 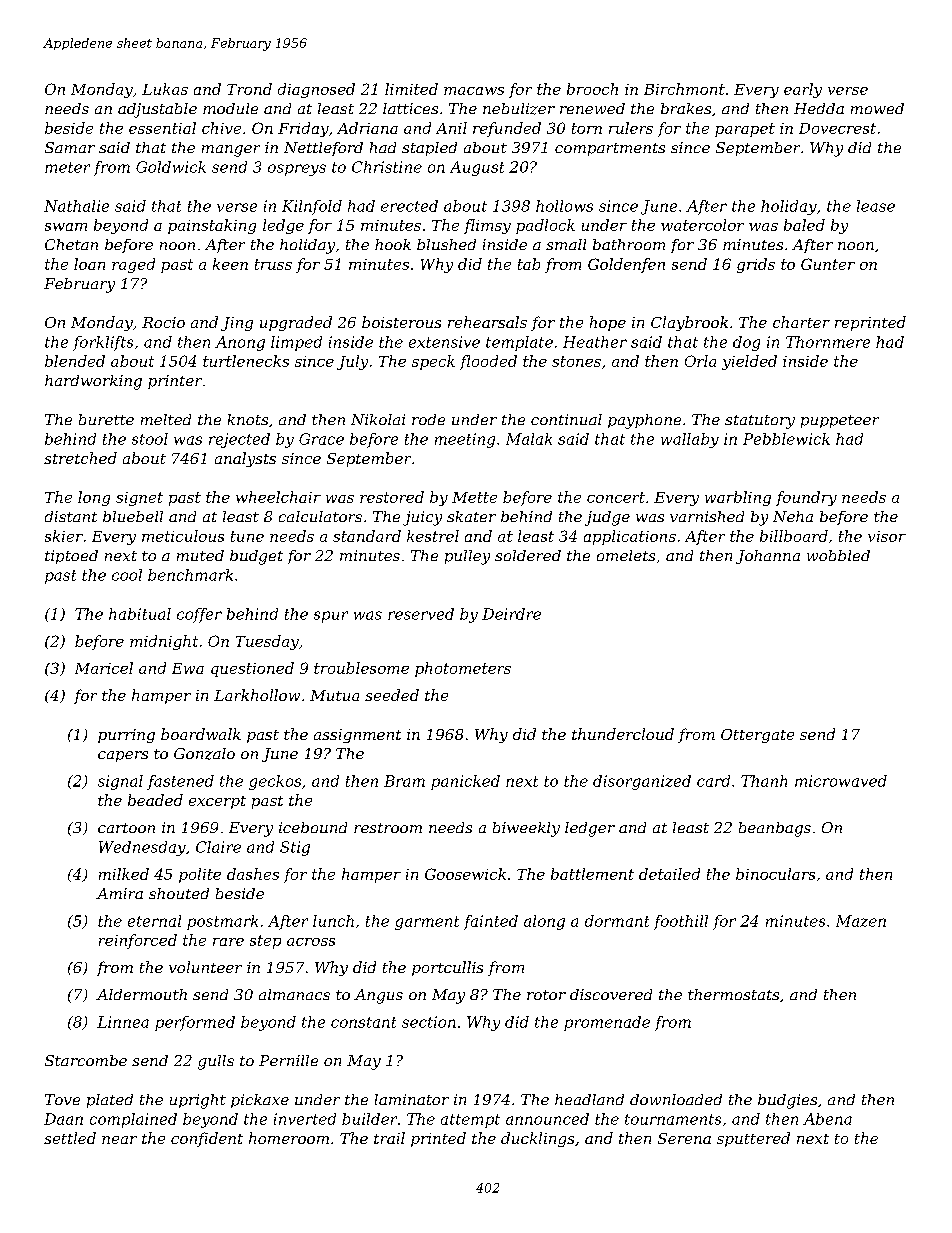 What do you see at coordinates (738, 498) in the page?
I see `warbling` at bounding box center [738, 498].
